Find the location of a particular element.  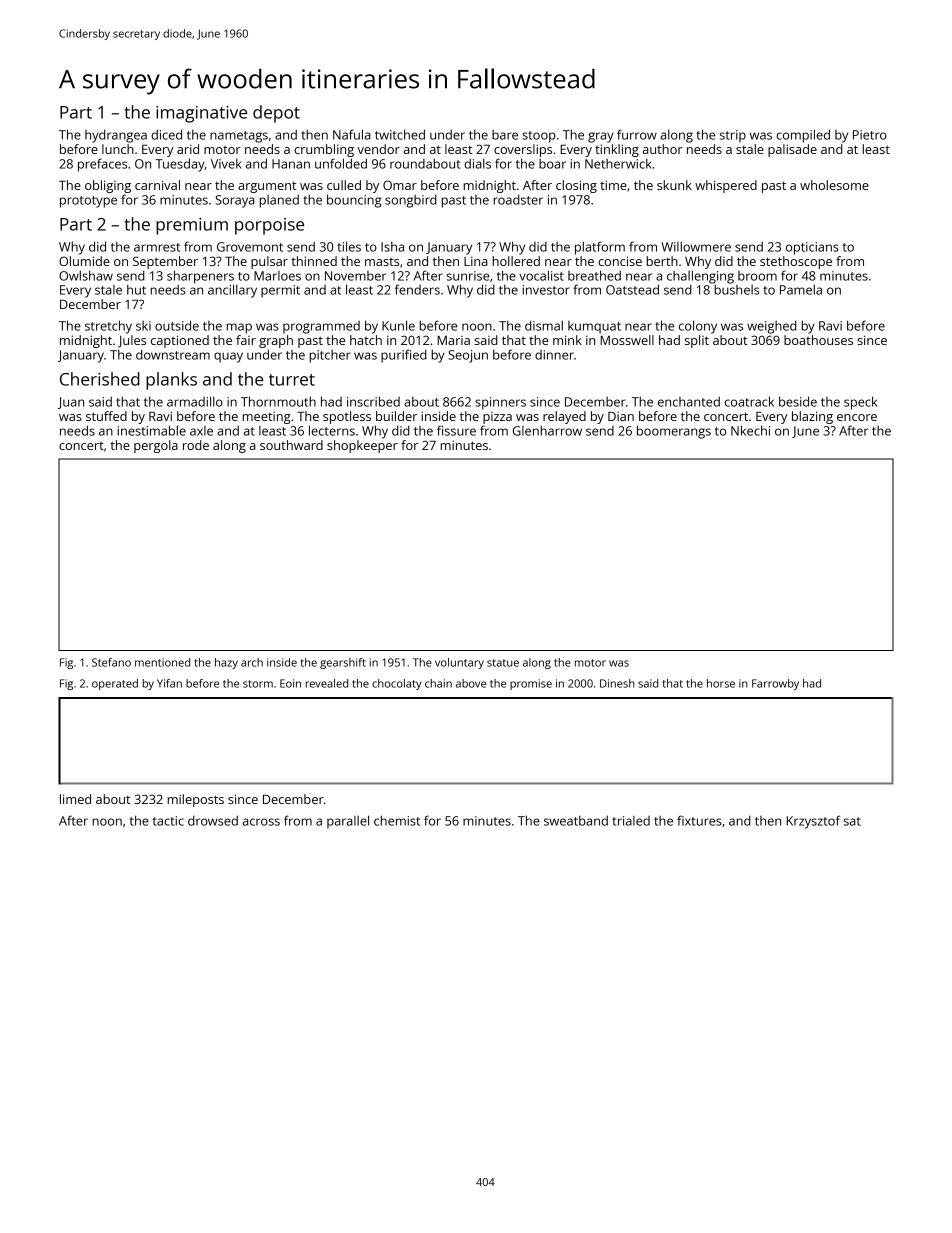

fixtures is located at coordinates (699, 820).
